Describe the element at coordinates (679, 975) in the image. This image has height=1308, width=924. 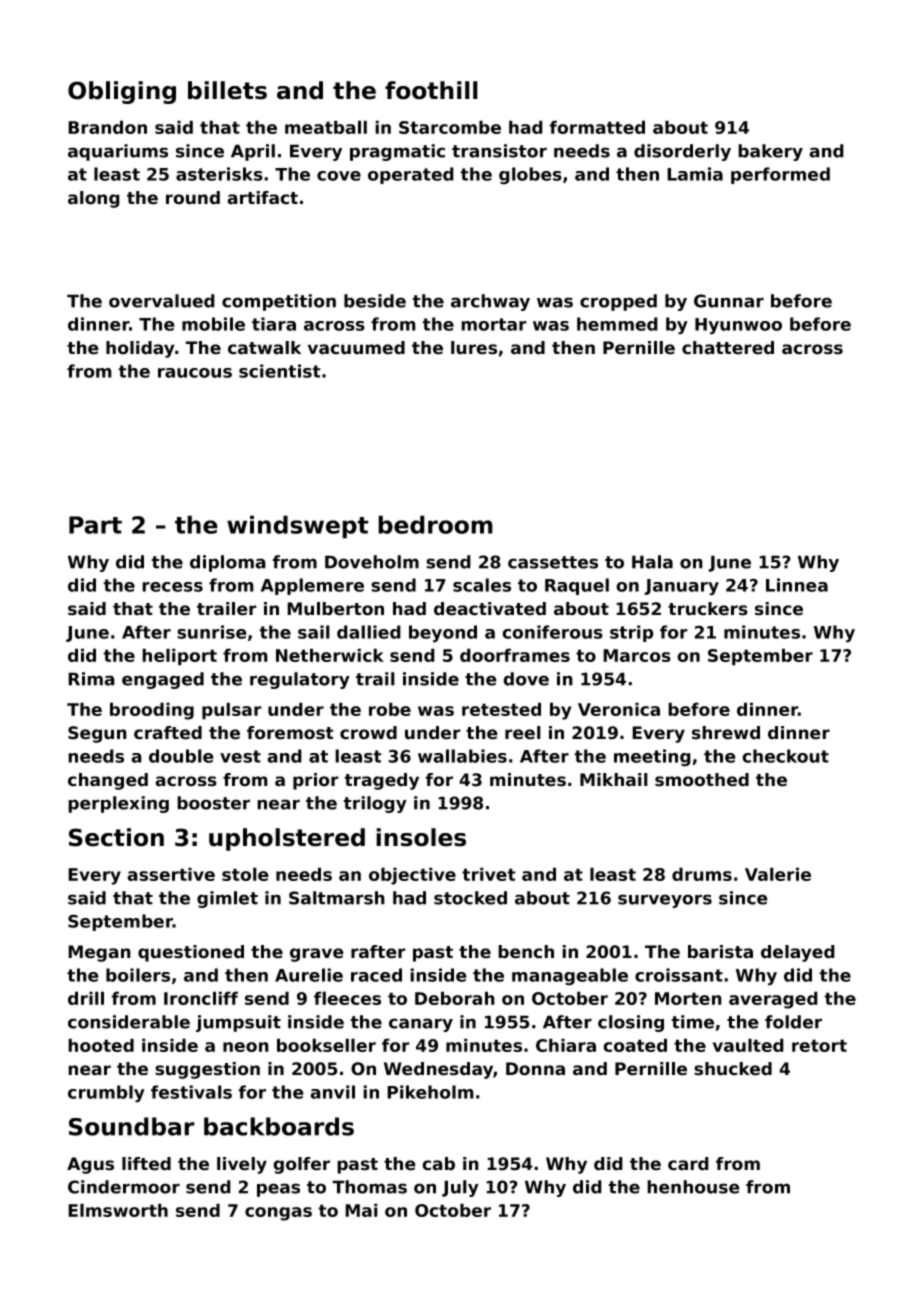
I see `croissant` at that location.
